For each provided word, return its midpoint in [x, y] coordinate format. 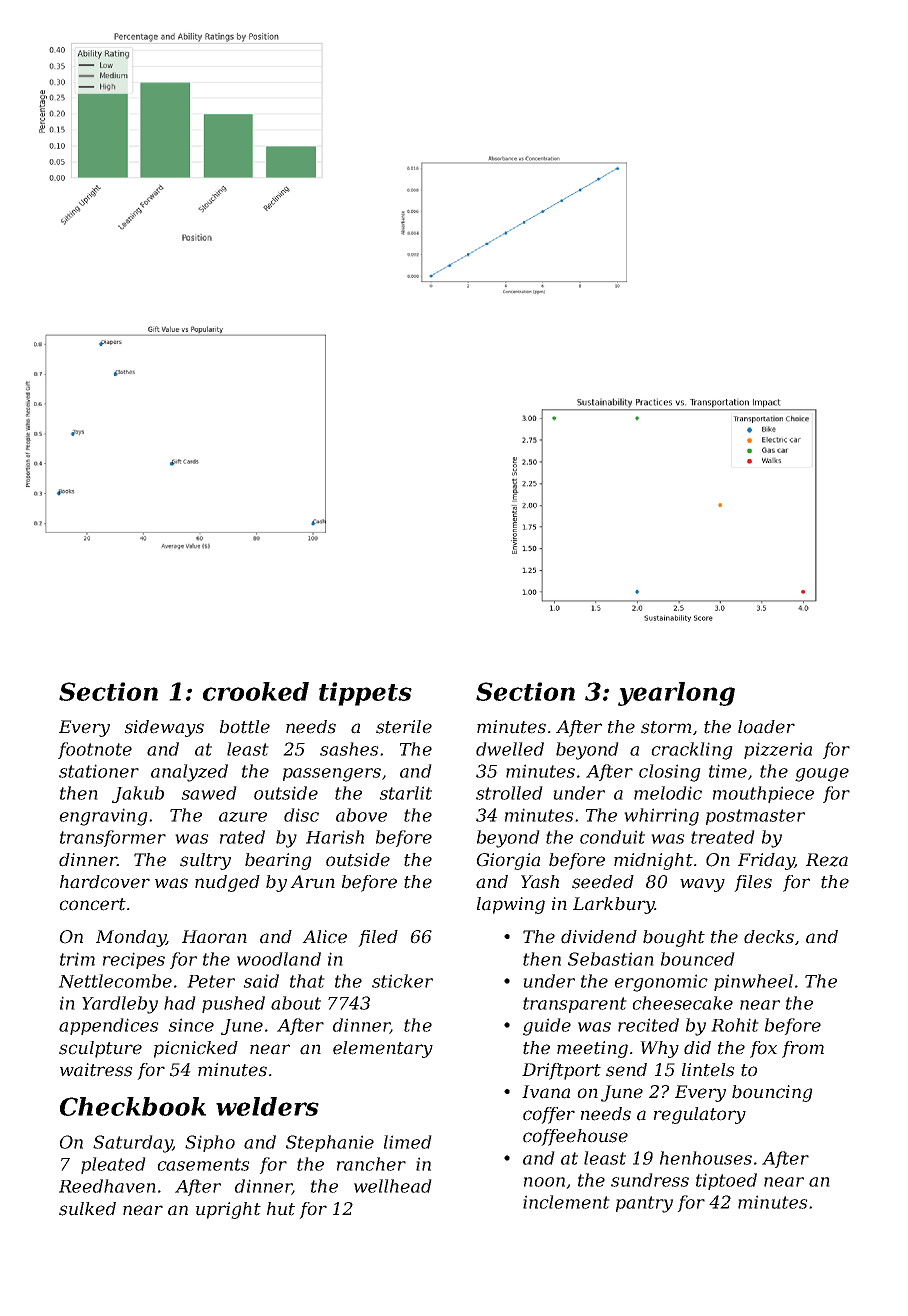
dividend [599, 937]
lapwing [511, 905]
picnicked [196, 1049]
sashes [349, 749]
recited [648, 1025]
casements [203, 1164]
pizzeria [778, 750]
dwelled [510, 749]
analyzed [189, 773]
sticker [402, 981]
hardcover [105, 882]
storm [666, 727]
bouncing [772, 1093]
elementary [383, 1049]
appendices [109, 1026]
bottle [245, 727]
